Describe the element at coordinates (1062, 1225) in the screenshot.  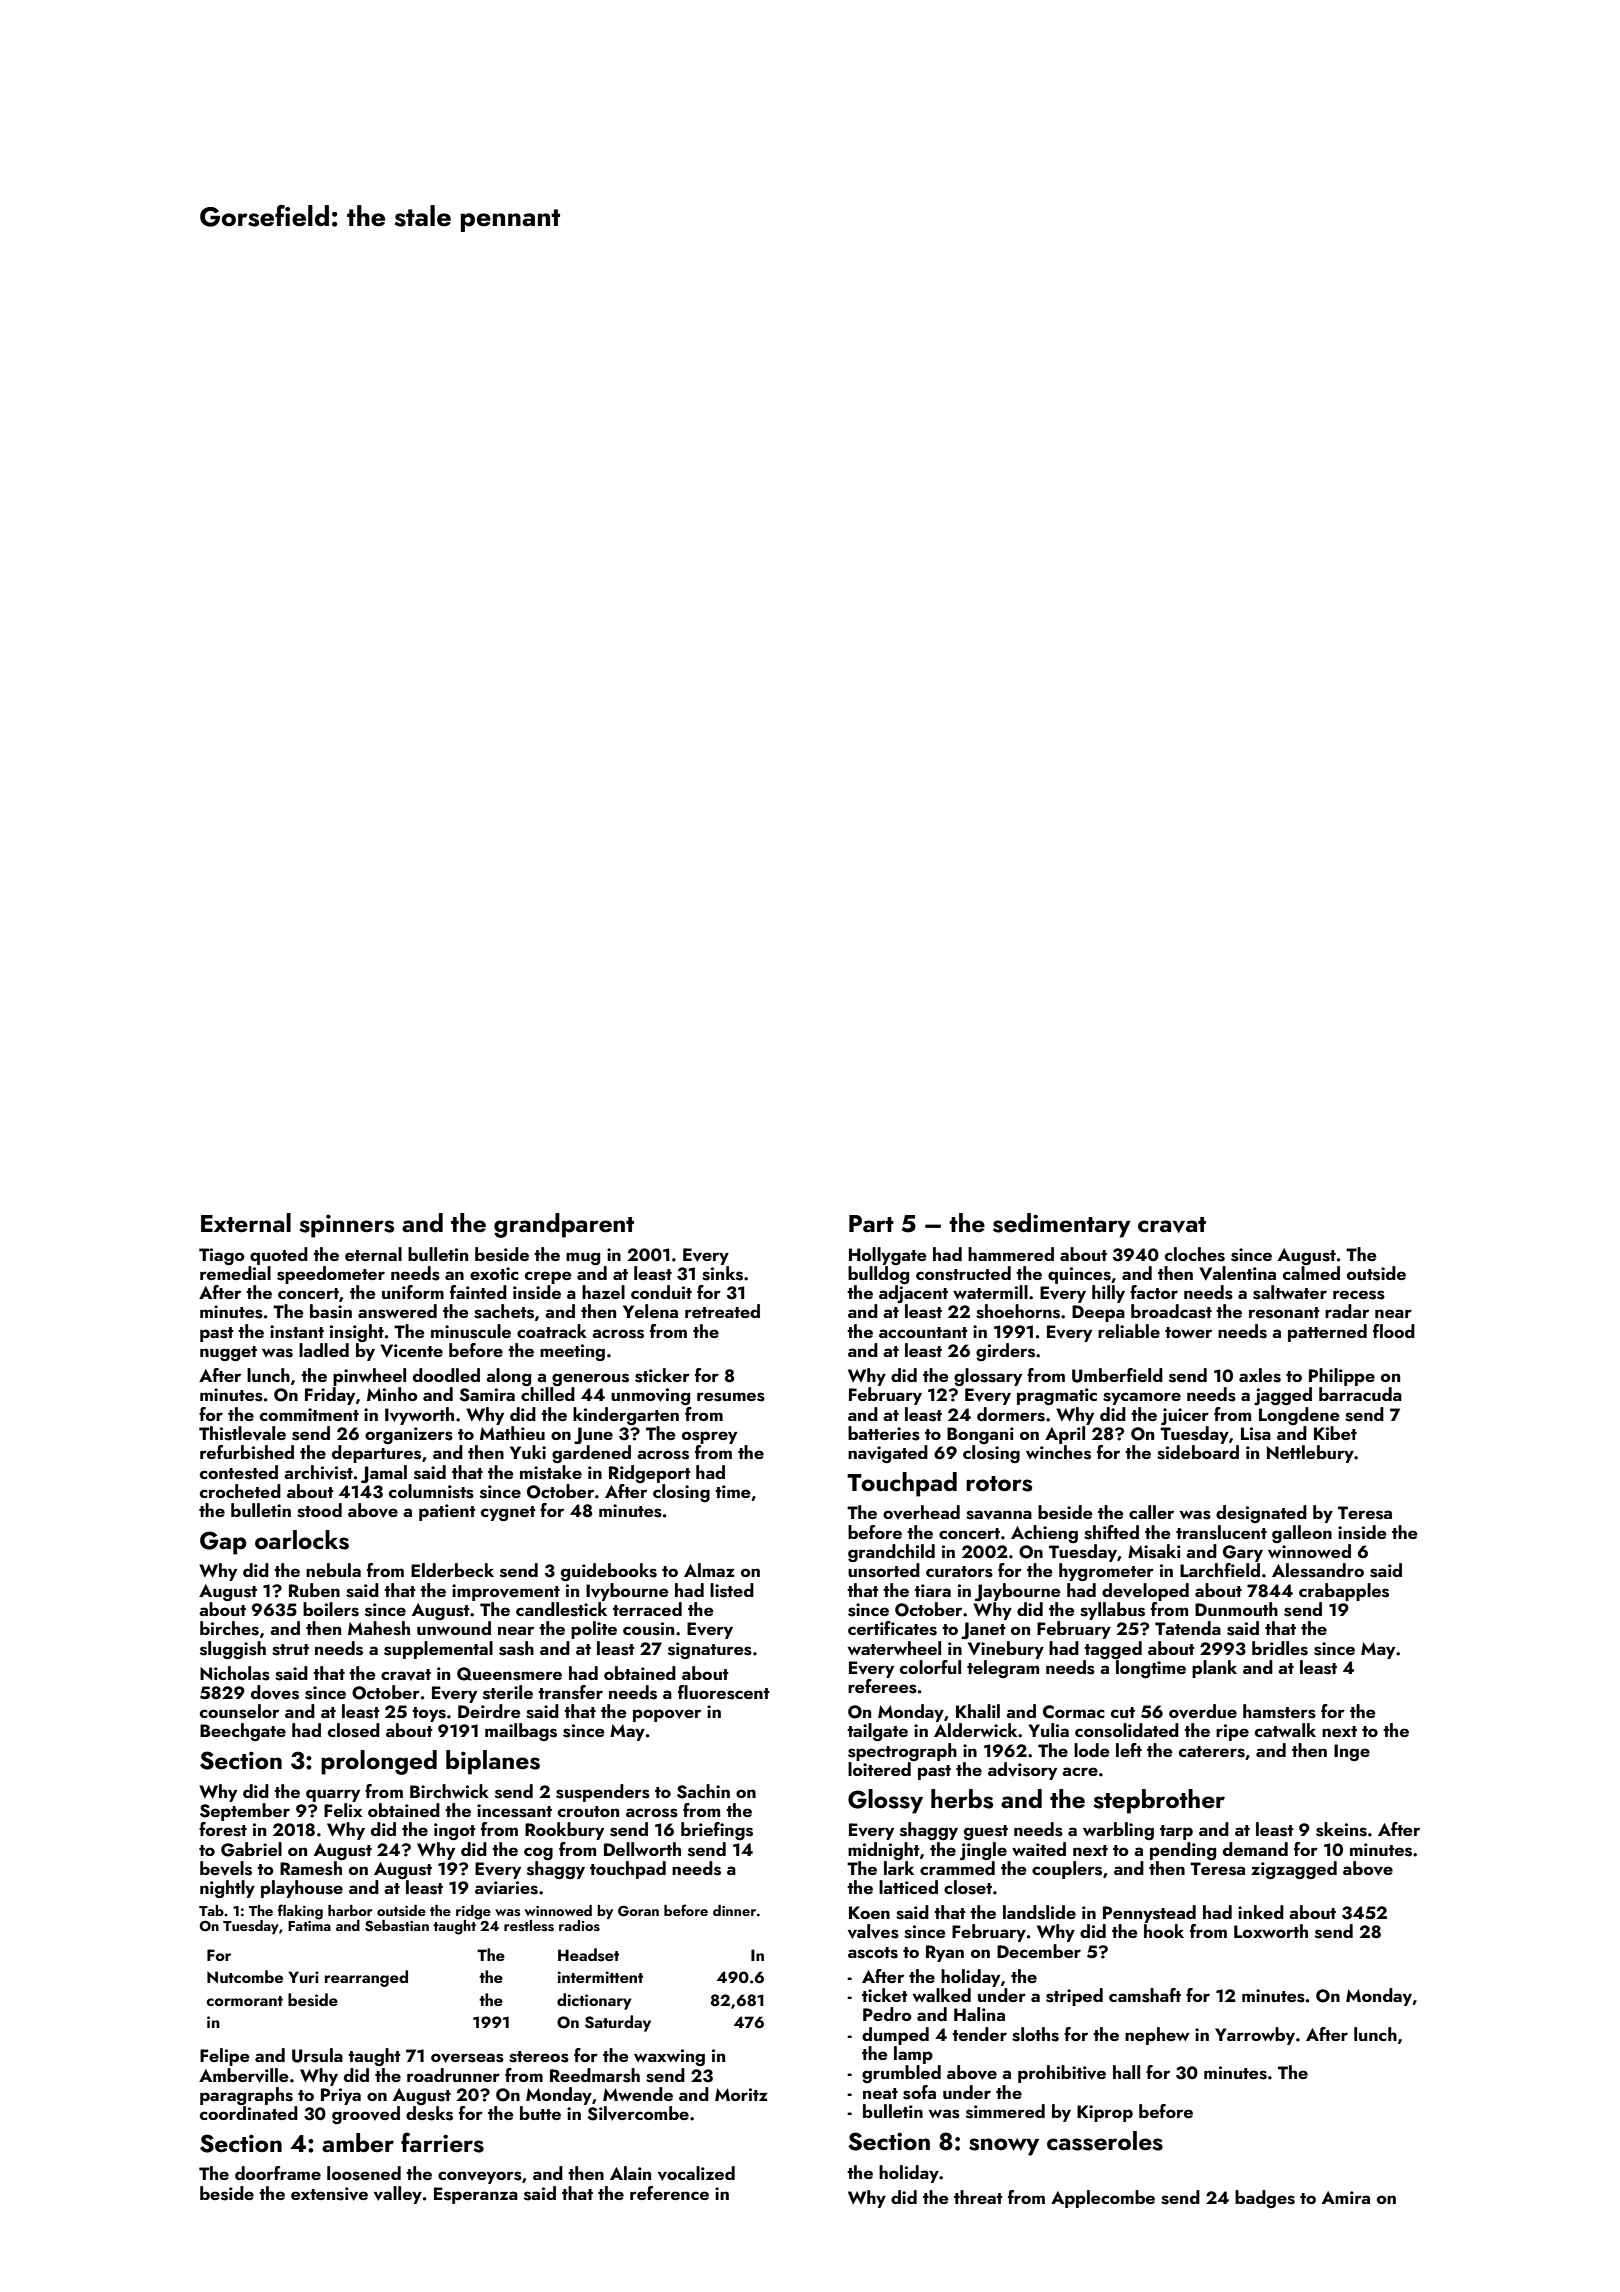
I see `sedimentary` at that location.
